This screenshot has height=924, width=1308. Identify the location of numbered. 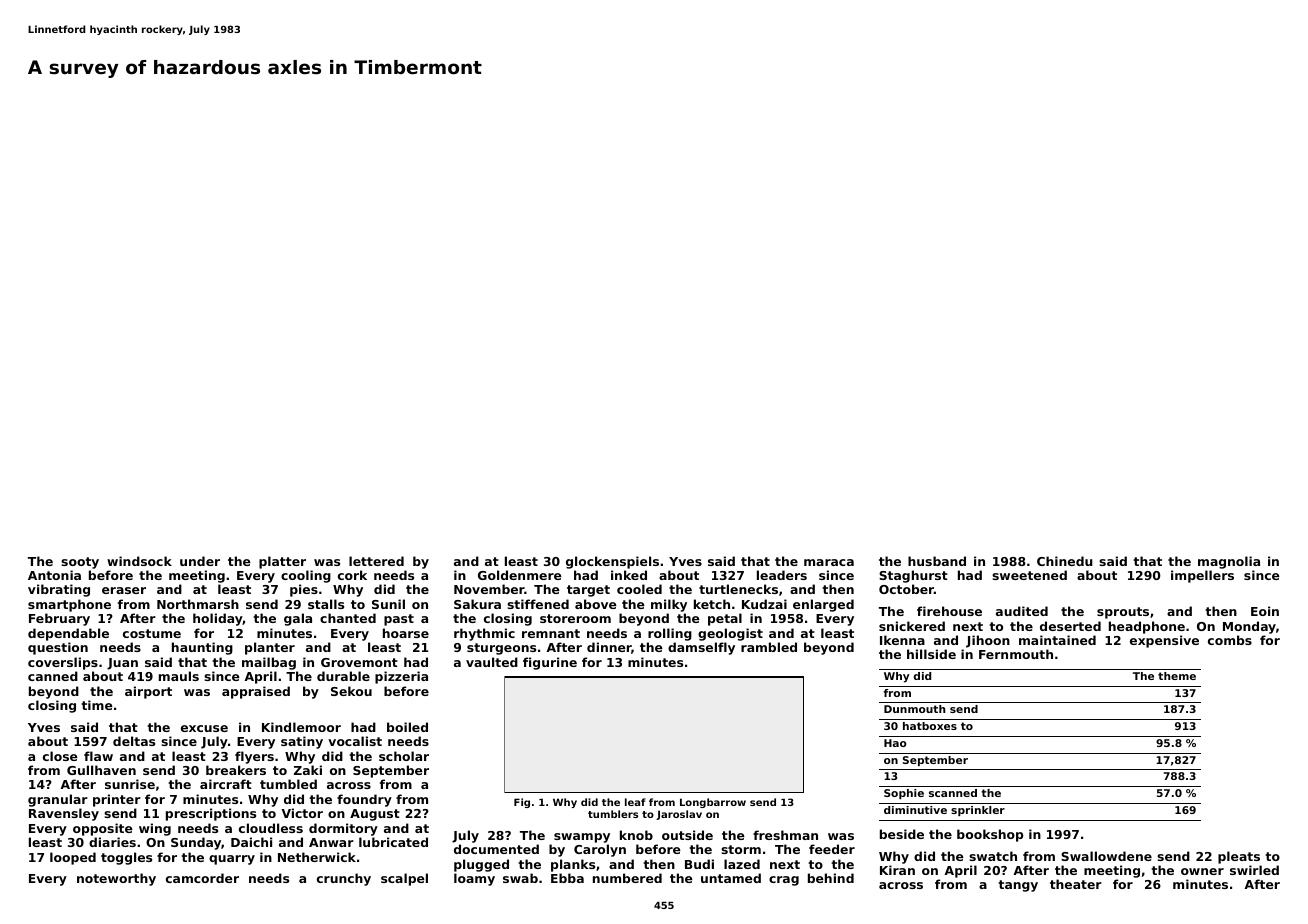
(627, 878).
